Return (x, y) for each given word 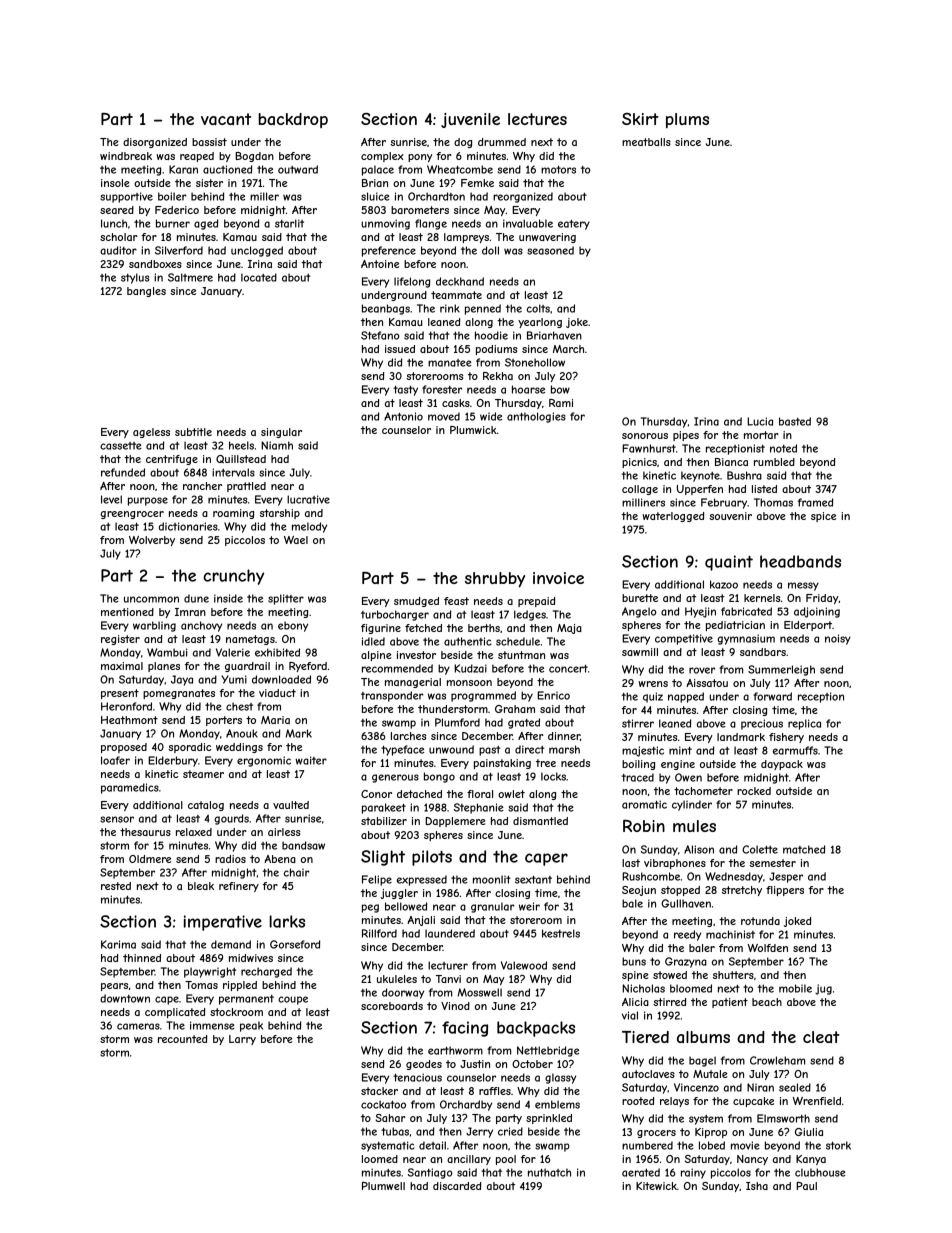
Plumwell (383, 1186)
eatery (574, 225)
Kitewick (656, 1186)
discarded (457, 1186)
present (120, 694)
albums (703, 1037)
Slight (383, 858)
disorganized (155, 143)
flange (431, 224)
